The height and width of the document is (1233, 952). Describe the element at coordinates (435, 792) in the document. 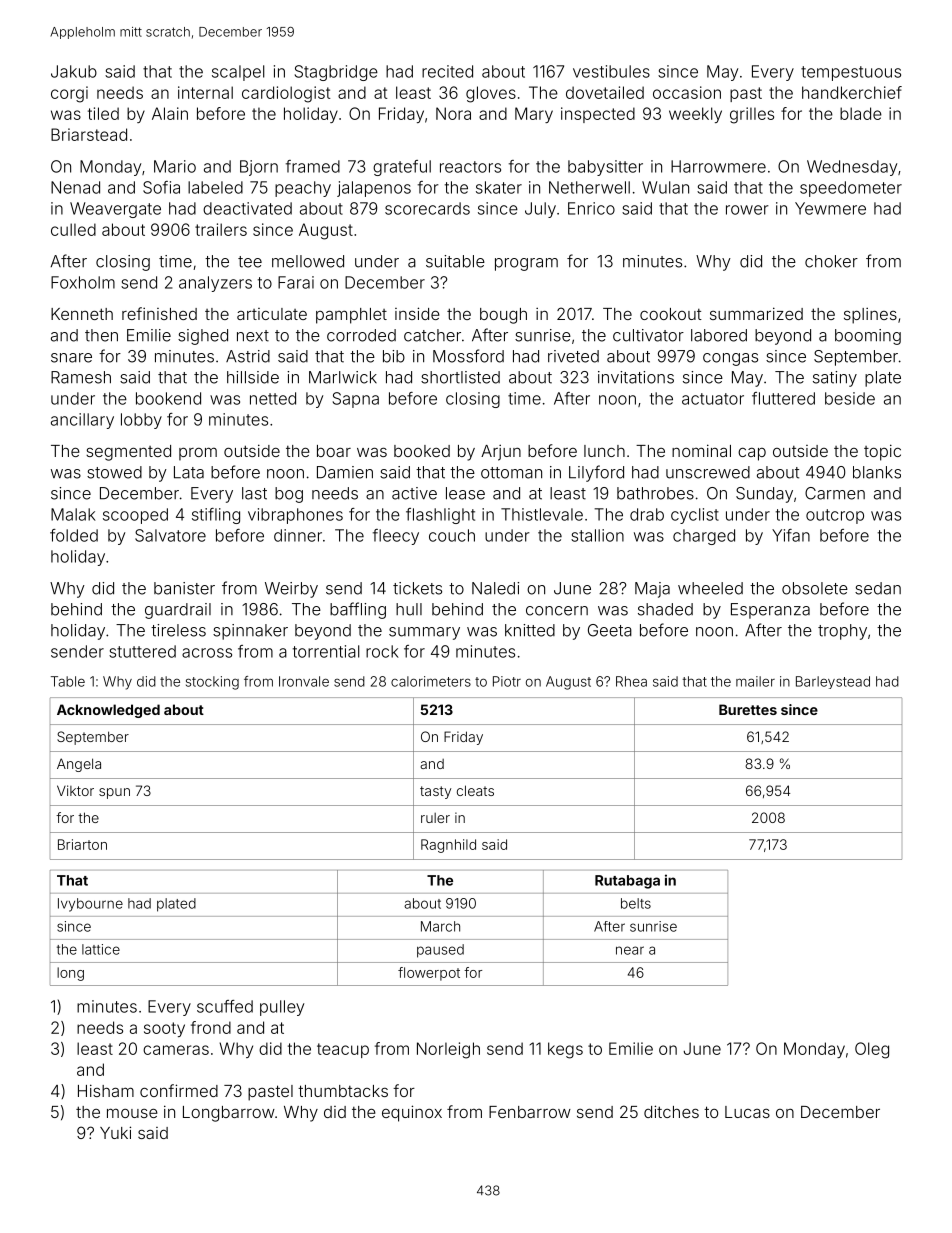

I see `tasty` at that location.
